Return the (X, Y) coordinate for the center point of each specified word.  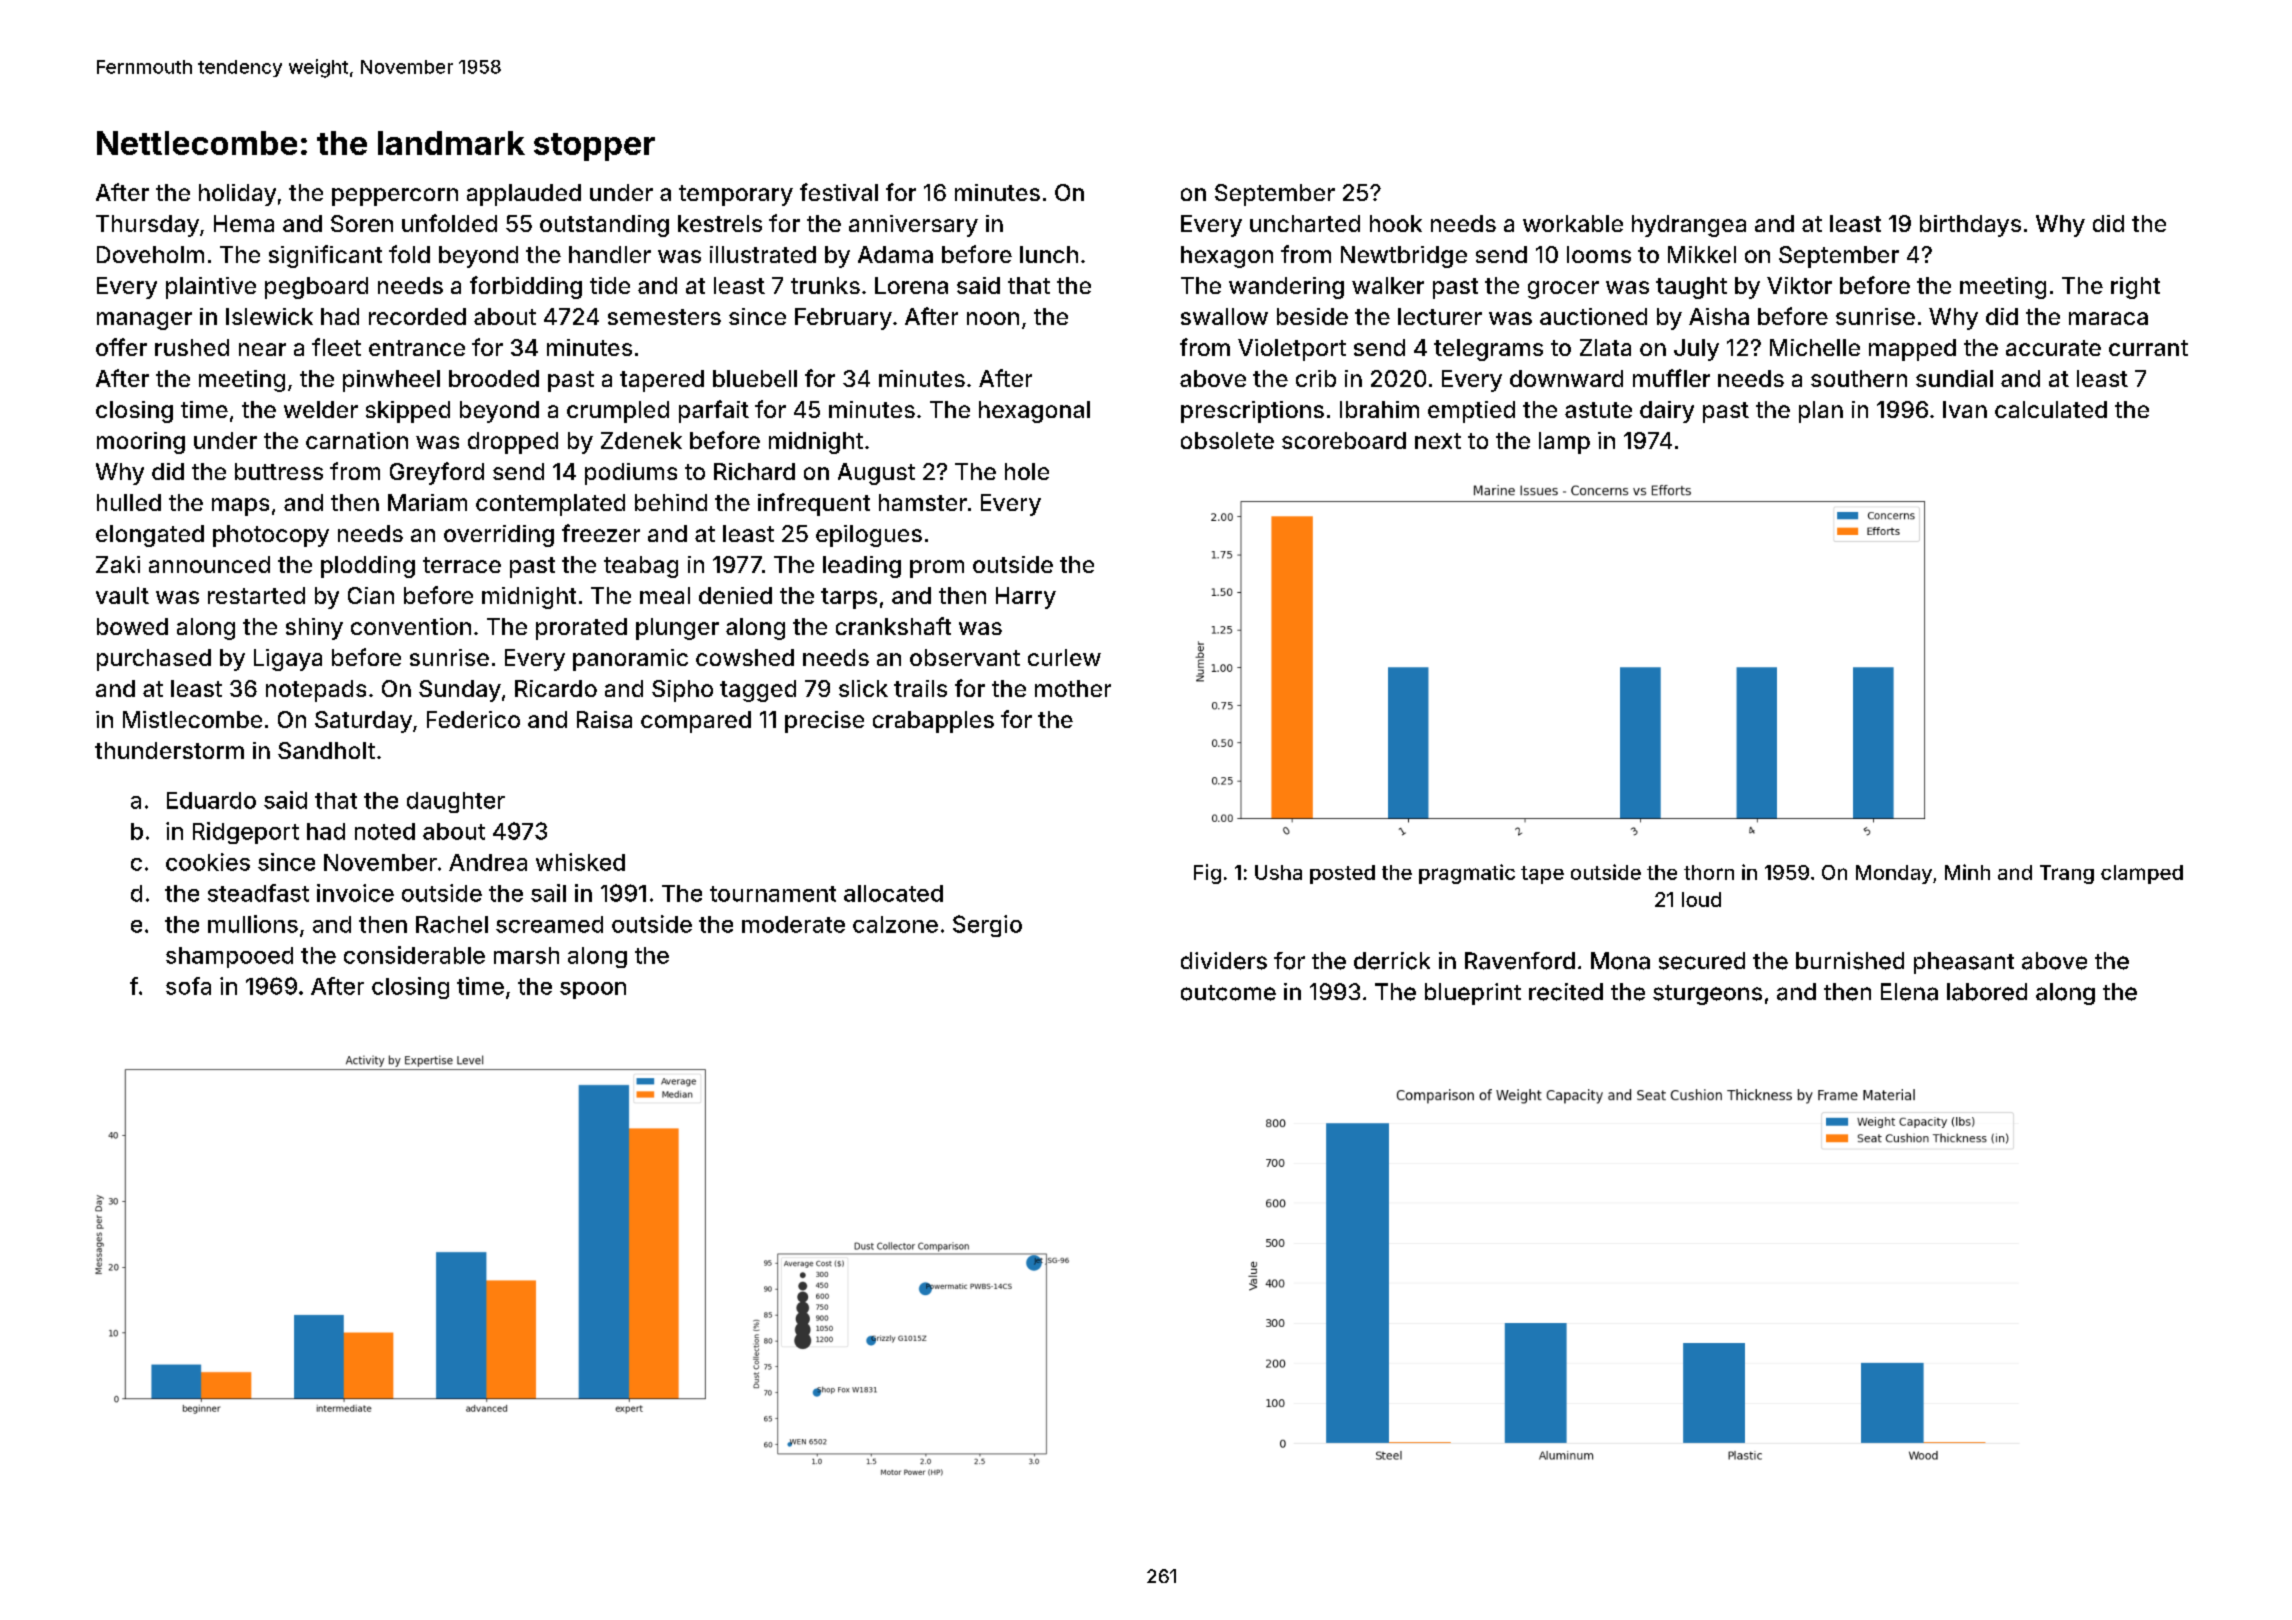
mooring (141, 443)
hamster (923, 502)
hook (1396, 223)
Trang (2067, 874)
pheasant (1964, 963)
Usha (1278, 872)
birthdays (1970, 226)
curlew (1064, 657)
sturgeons (1707, 995)
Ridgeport (246, 833)
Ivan (1965, 409)
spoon (593, 990)
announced (209, 564)
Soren (362, 223)
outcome (1228, 993)
